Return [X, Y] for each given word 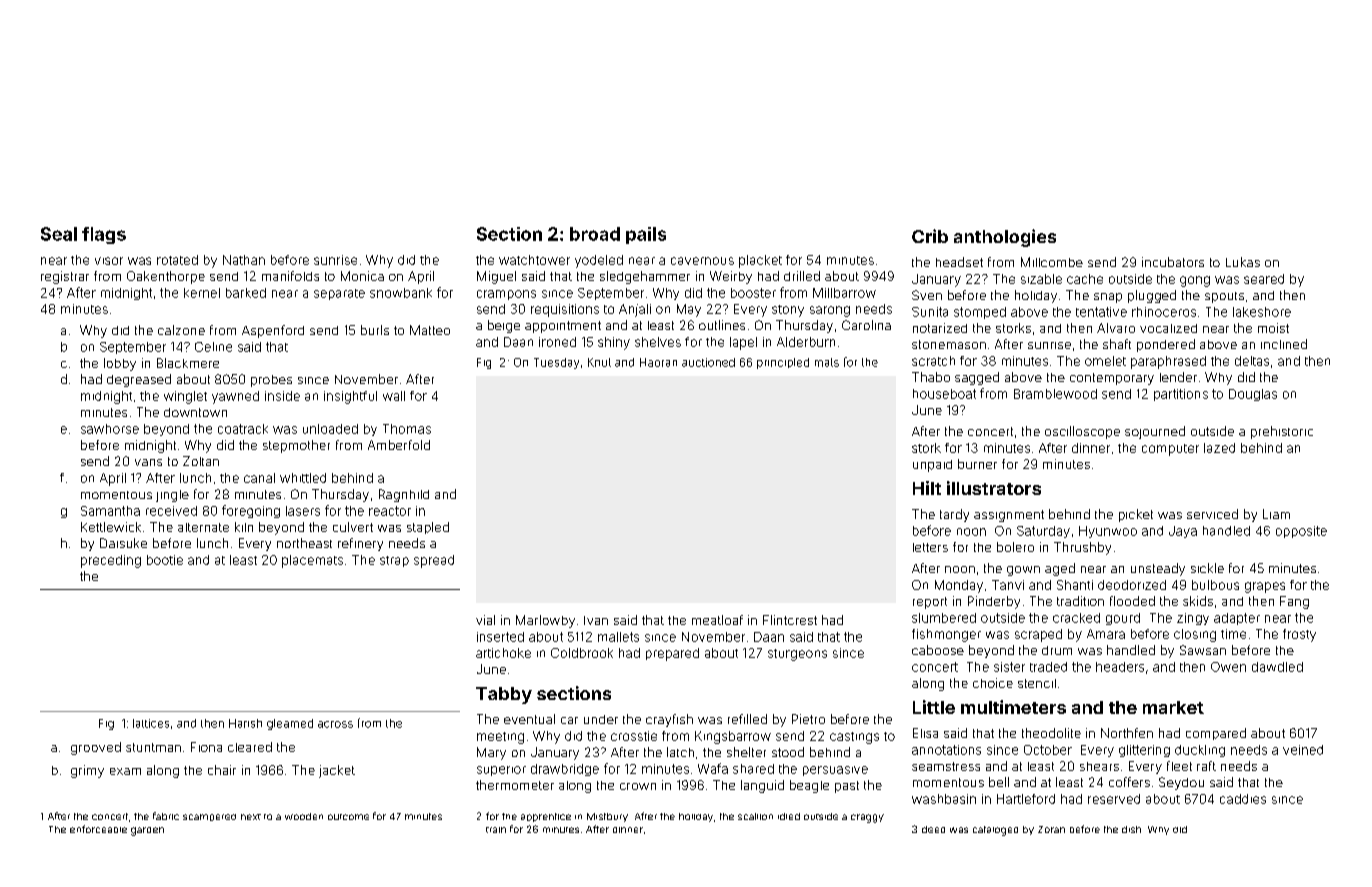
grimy [87, 771]
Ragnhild [404, 495]
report [930, 603]
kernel [202, 293]
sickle [1207, 568]
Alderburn [806, 342]
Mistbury [607, 817]
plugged [1152, 296]
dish [1131, 829]
